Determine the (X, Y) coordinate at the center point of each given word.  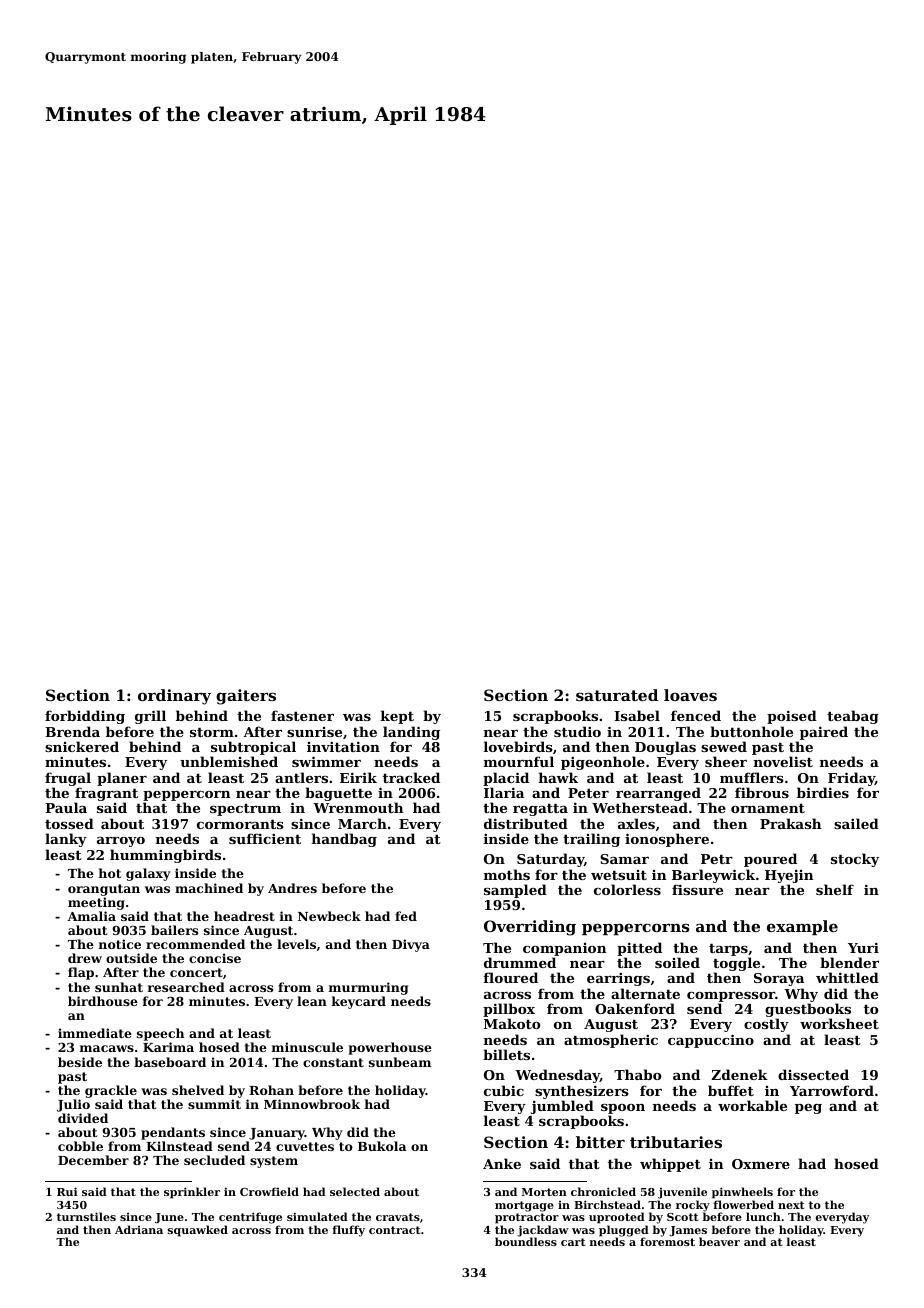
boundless (526, 1241)
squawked (198, 1231)
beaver (719, 1241)
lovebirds (518, 746)
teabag (853, 717)
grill (150, 717)
